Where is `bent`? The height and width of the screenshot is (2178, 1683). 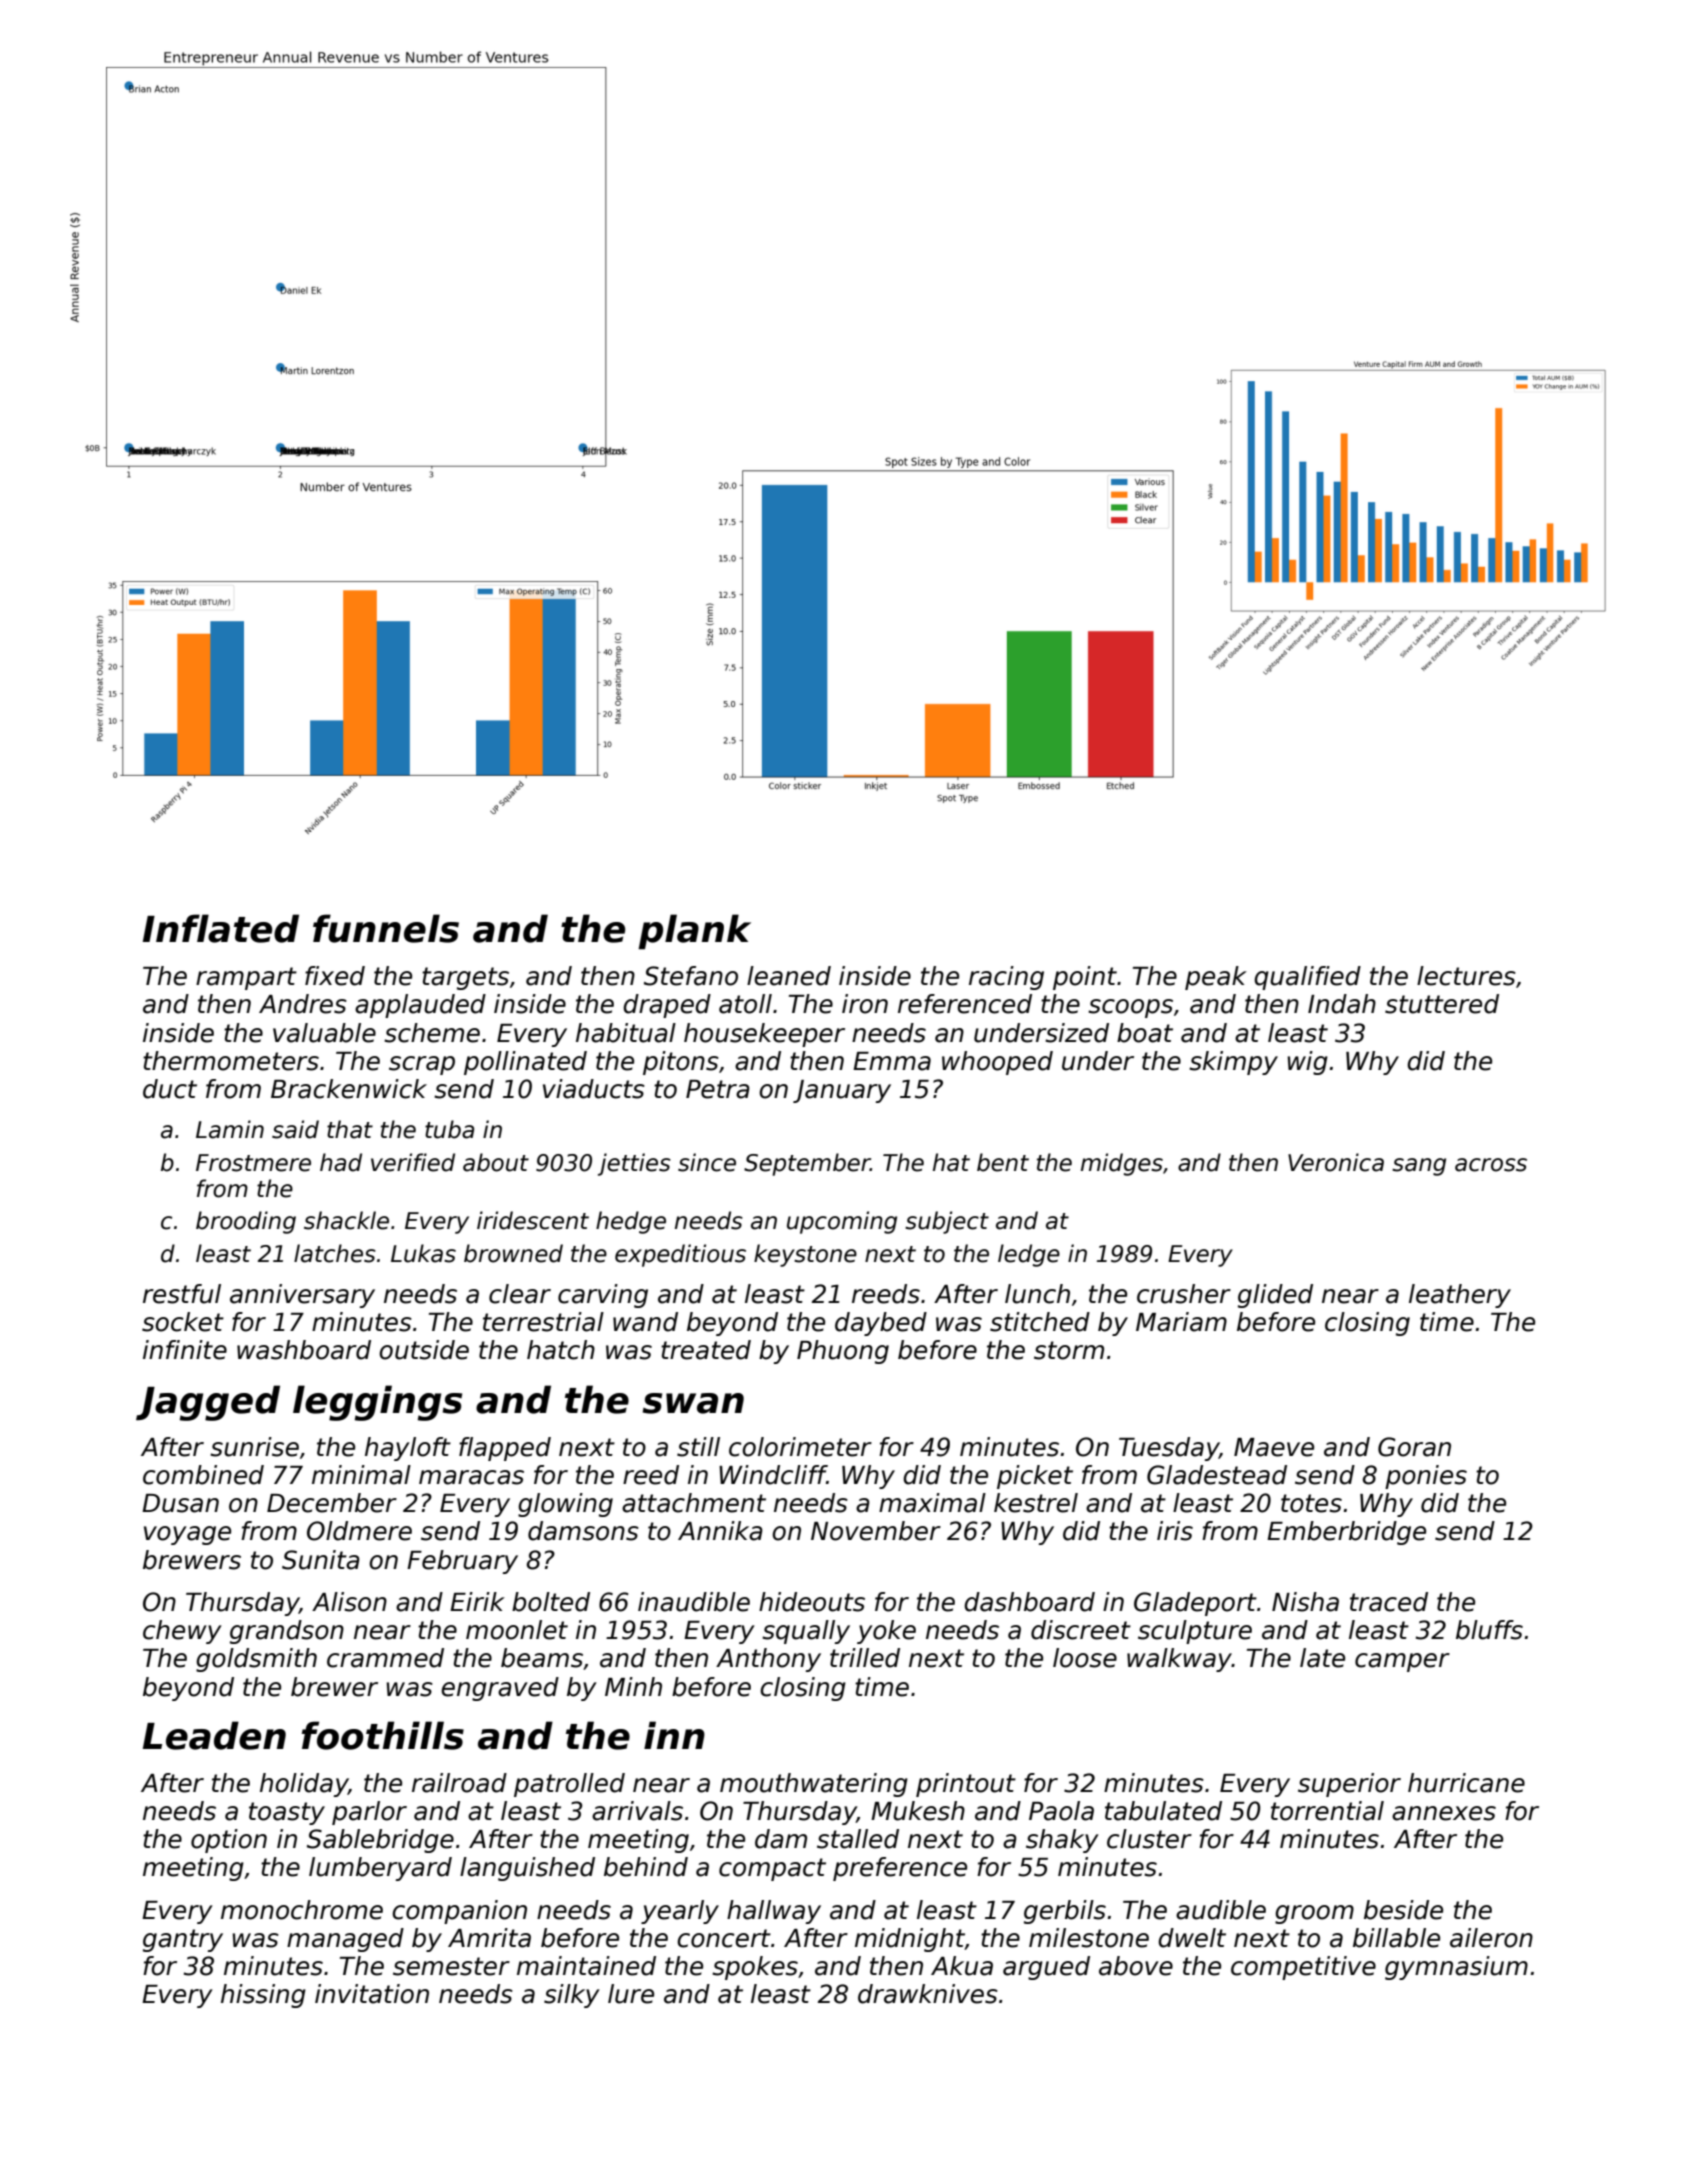 bent is located at coordinates (1003, 1162).
